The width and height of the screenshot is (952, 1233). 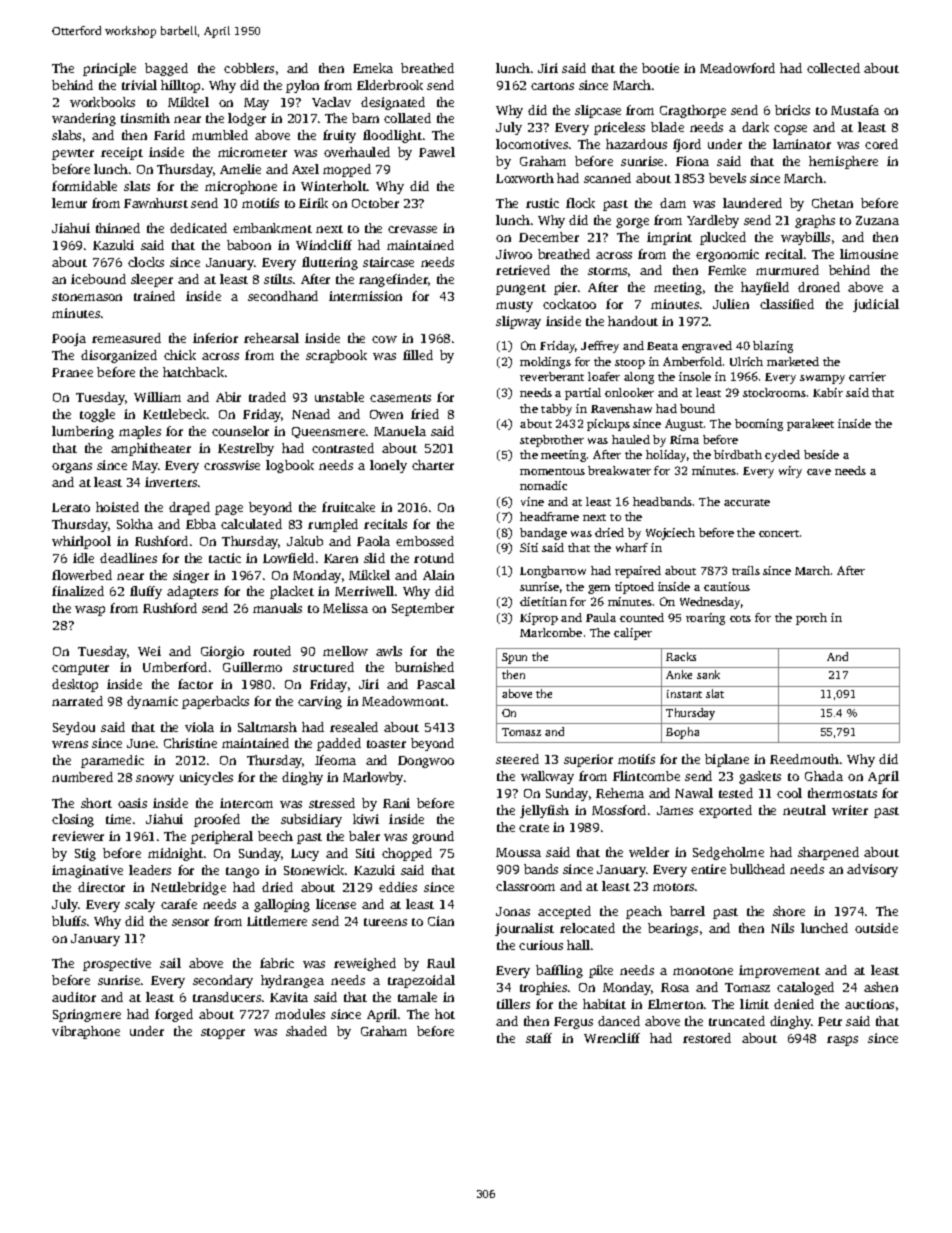 What do you see at coordinates (539, 1038) in the screenshot?
I see `staff` at bounding box center [539, 1038].
